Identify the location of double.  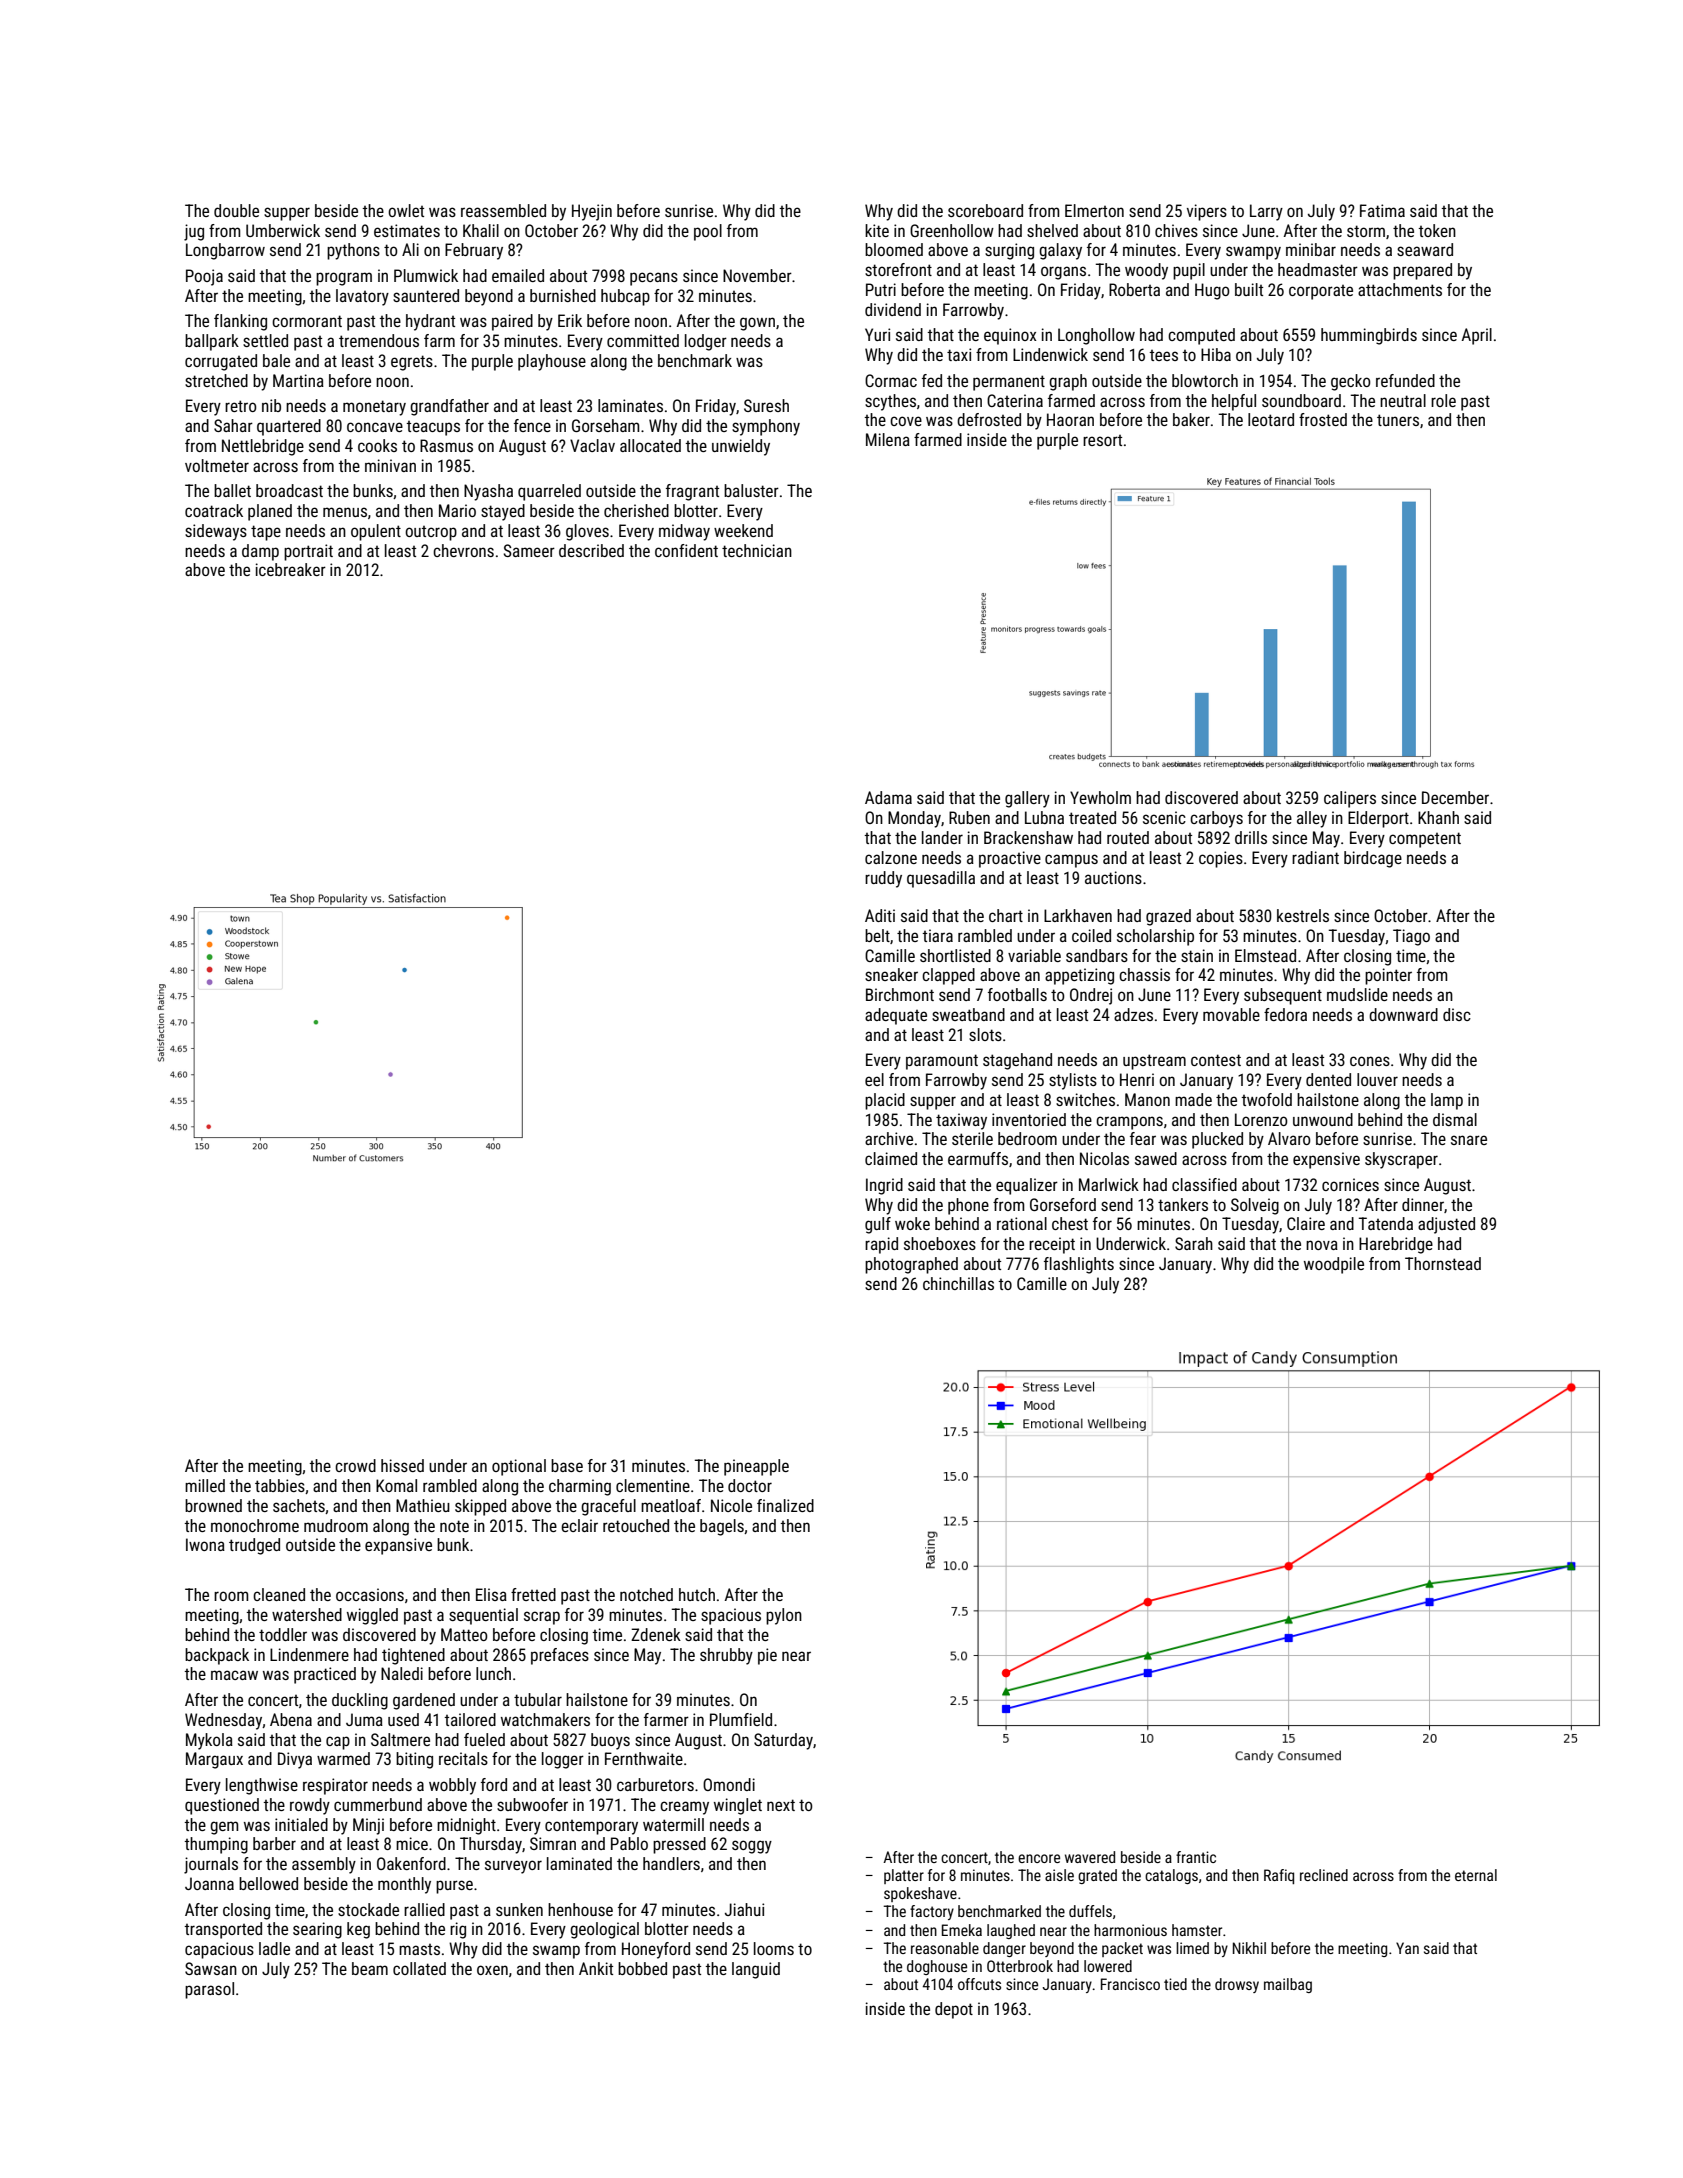
(236, 210).
